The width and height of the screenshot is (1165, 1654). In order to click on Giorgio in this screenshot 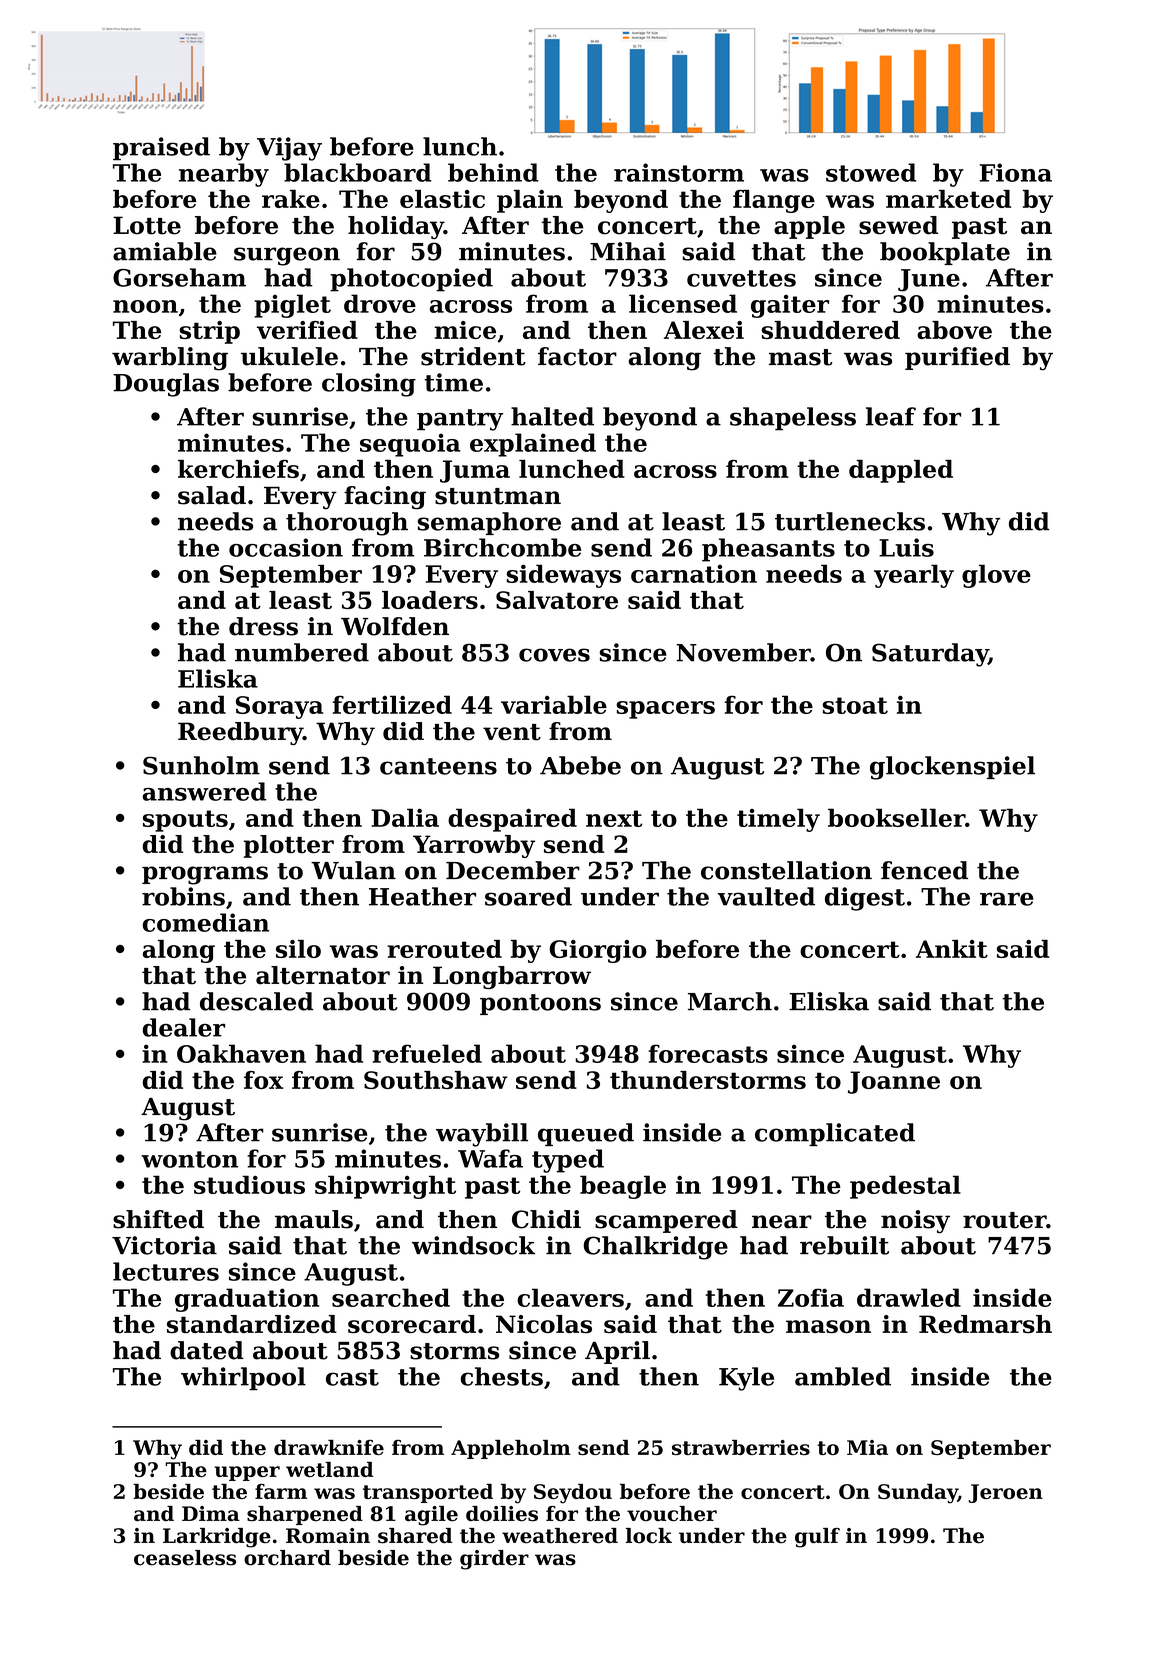, I will do `click(597, 951)`.
